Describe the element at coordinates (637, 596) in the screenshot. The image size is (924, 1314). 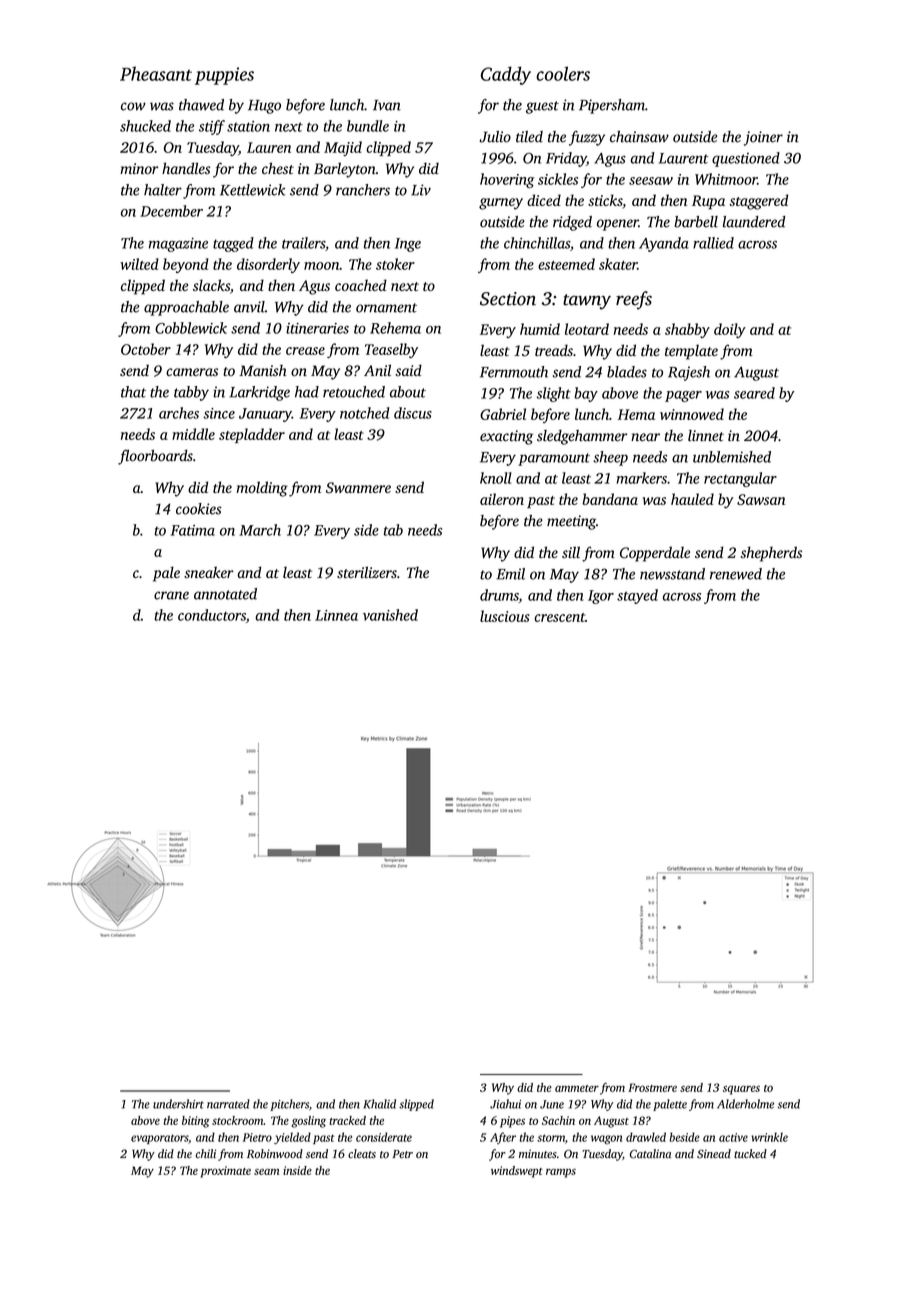
I see `stayed` at that location.
